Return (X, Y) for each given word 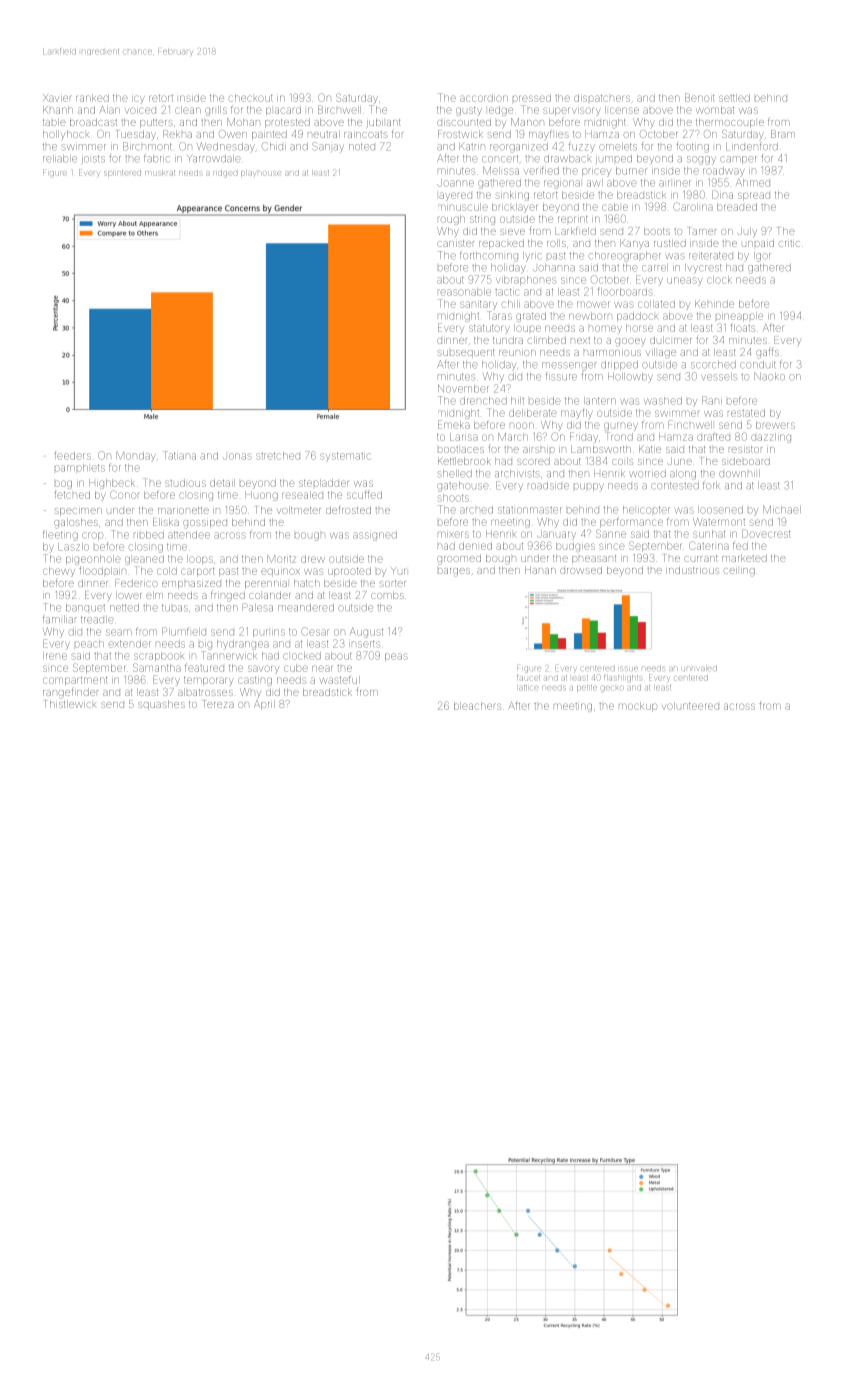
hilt (517, 400)
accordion (484, 98)
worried (647, 474)
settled (734, 98)
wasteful (340, 679)
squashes (161, 705)
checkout (251, 98)
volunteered (690, 706)
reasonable (464, 292)
